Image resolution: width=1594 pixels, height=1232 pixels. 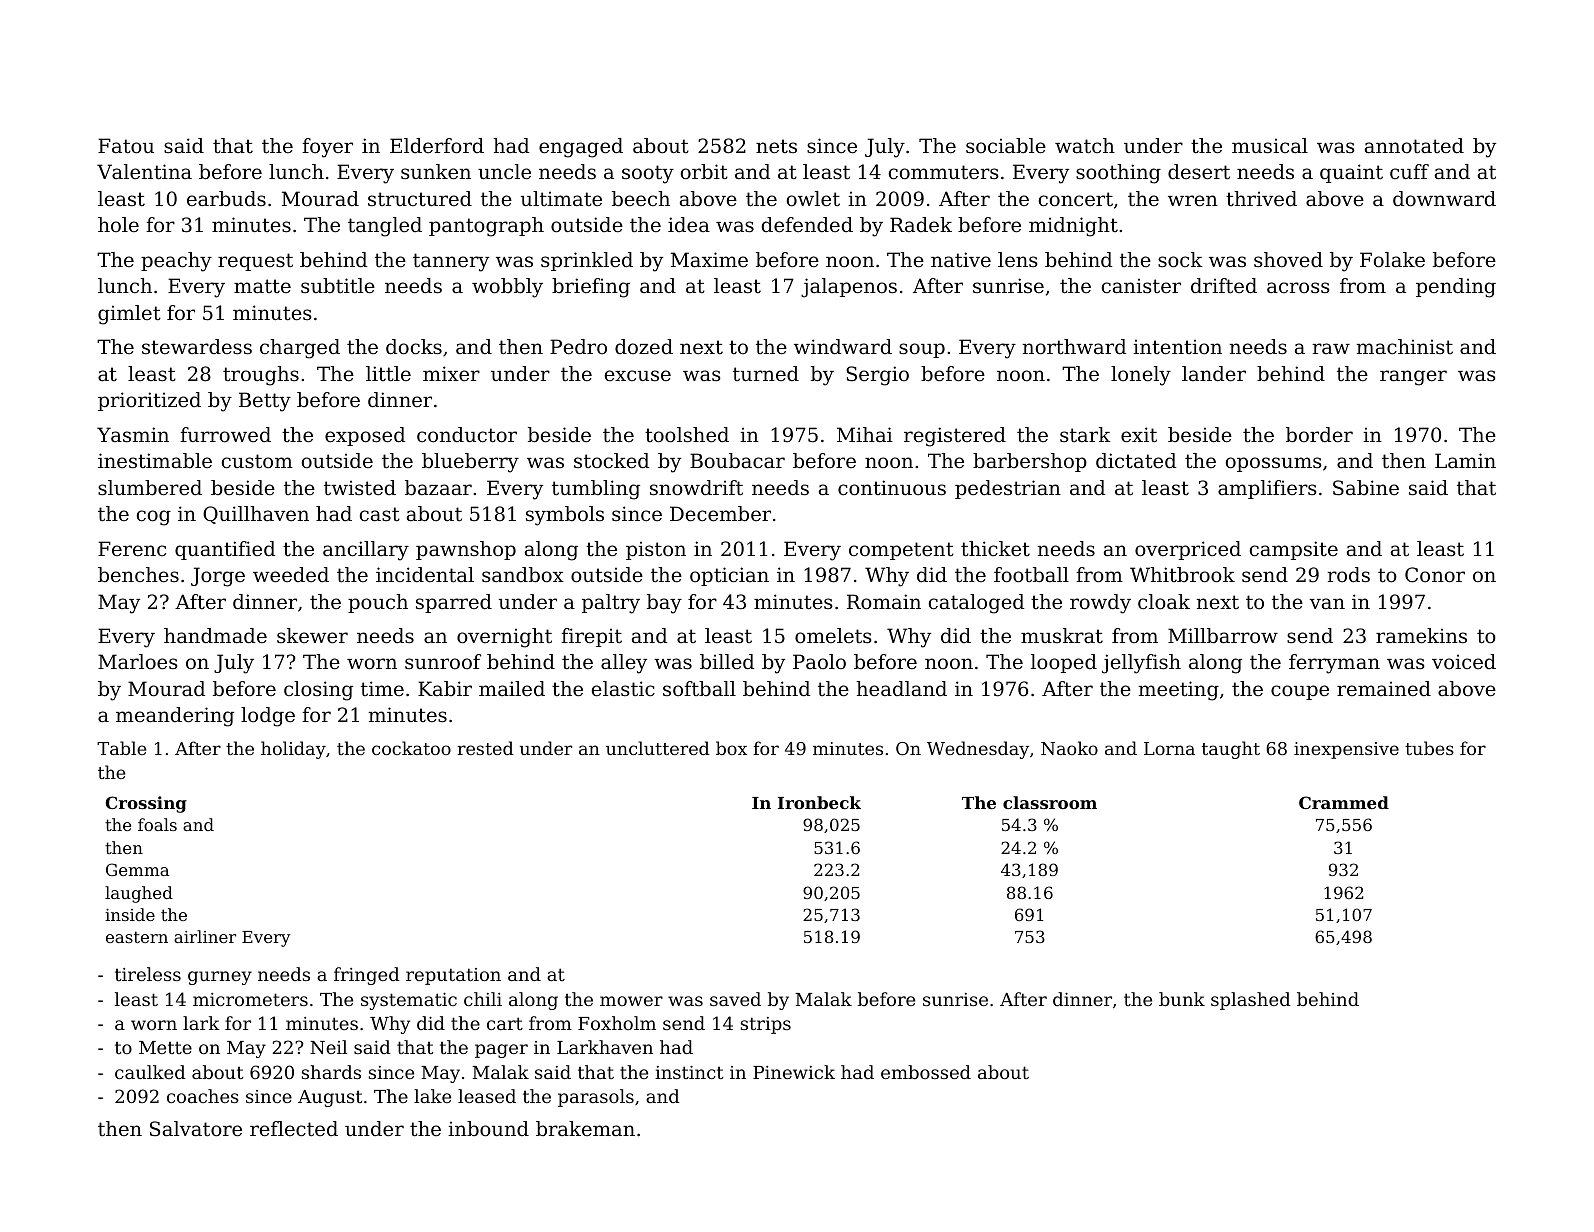 What do you see at coordinates (1405, 347) in the document?
I see `machinist` at bounding box center [1405, 347].
